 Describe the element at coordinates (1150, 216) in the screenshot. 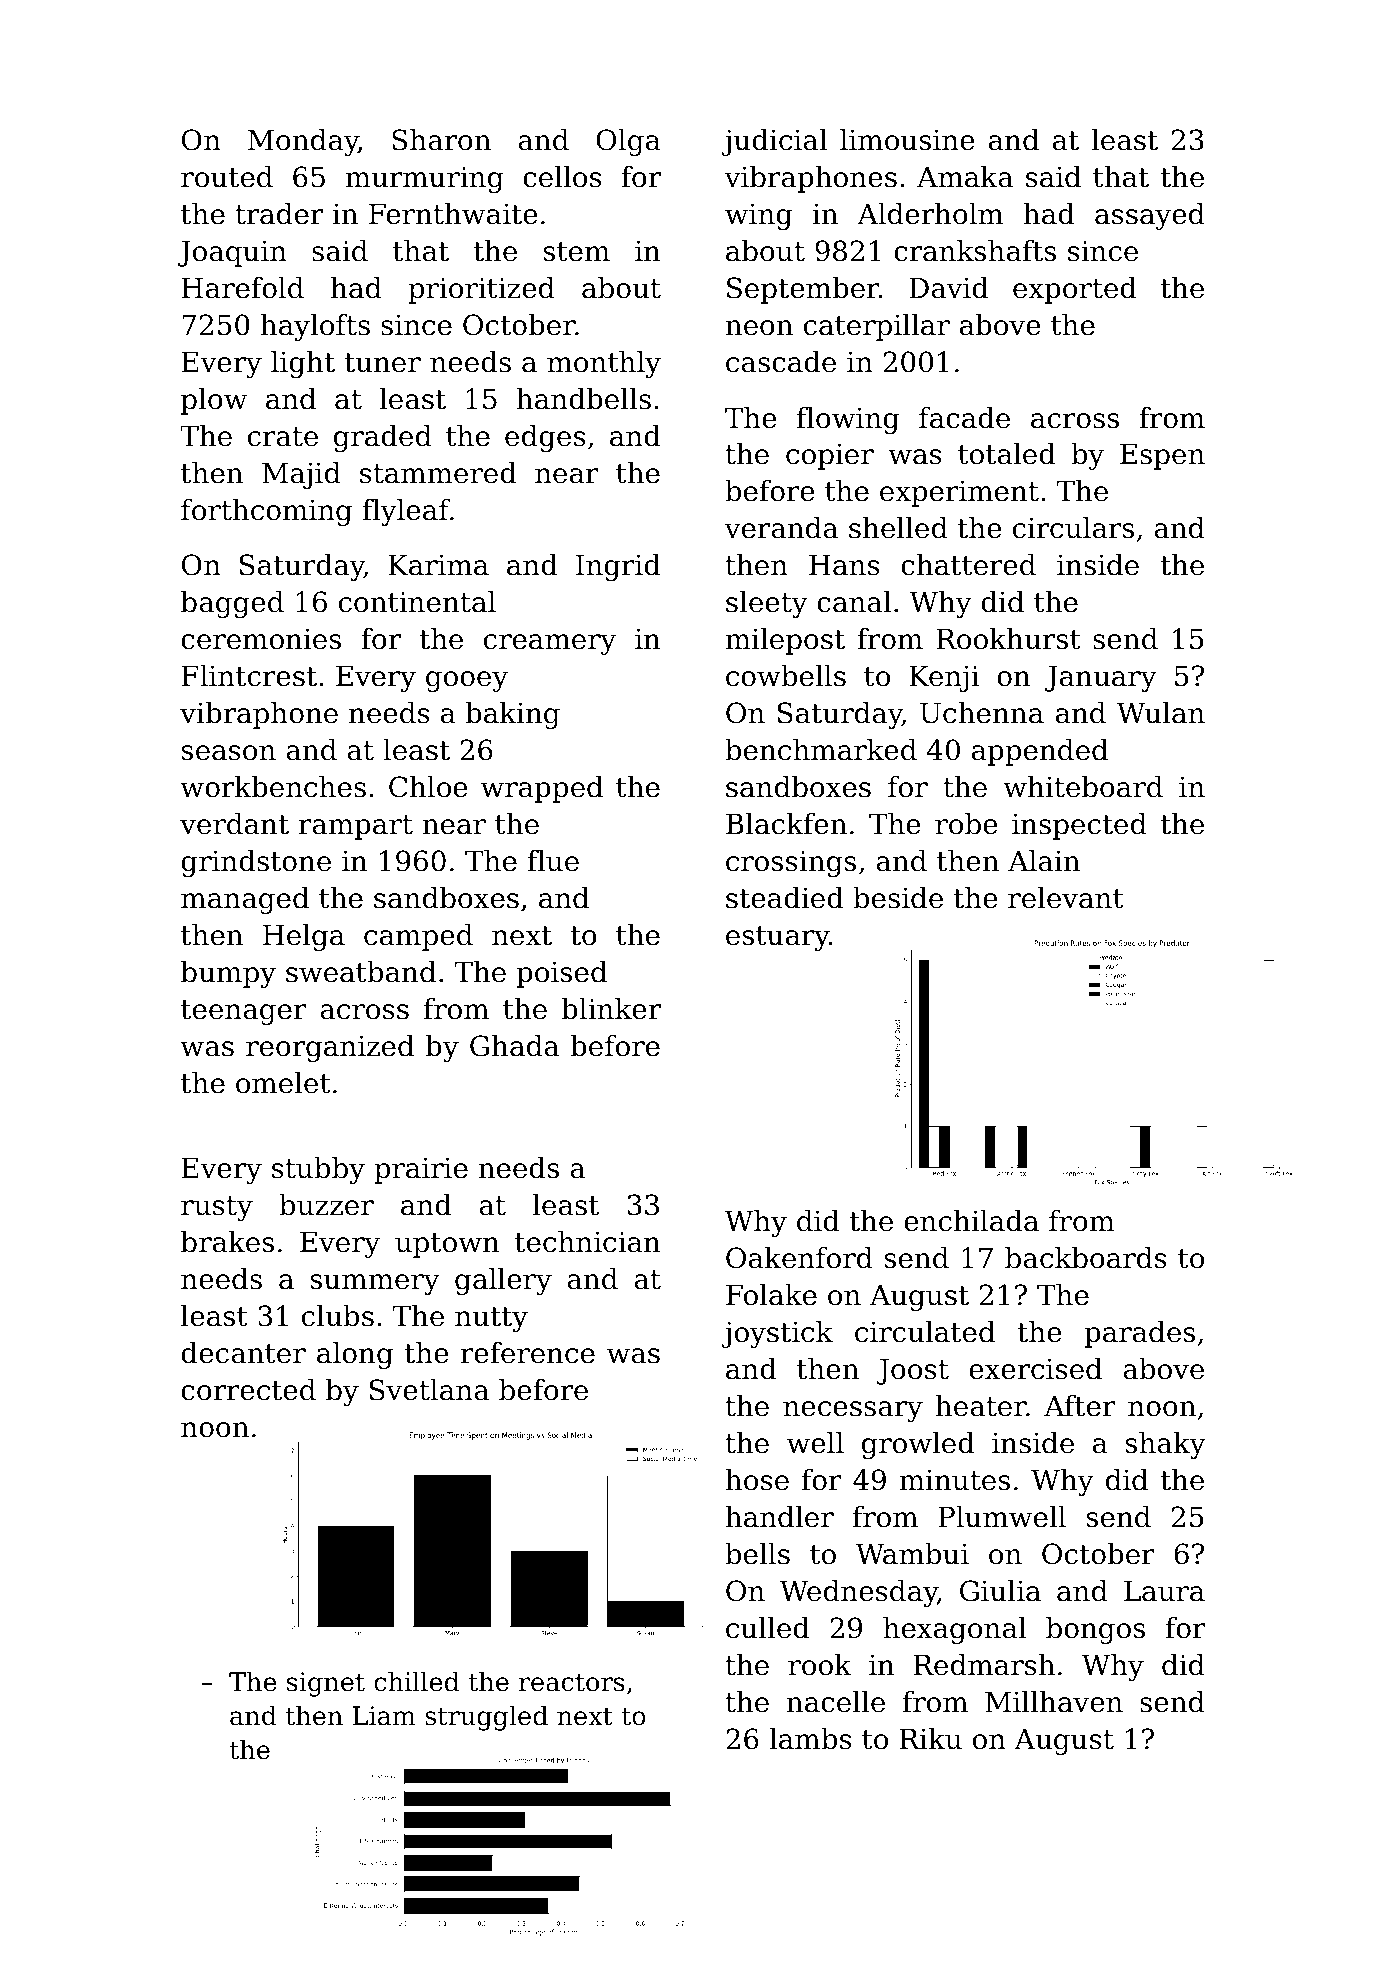

I see `assayed` at that location.
